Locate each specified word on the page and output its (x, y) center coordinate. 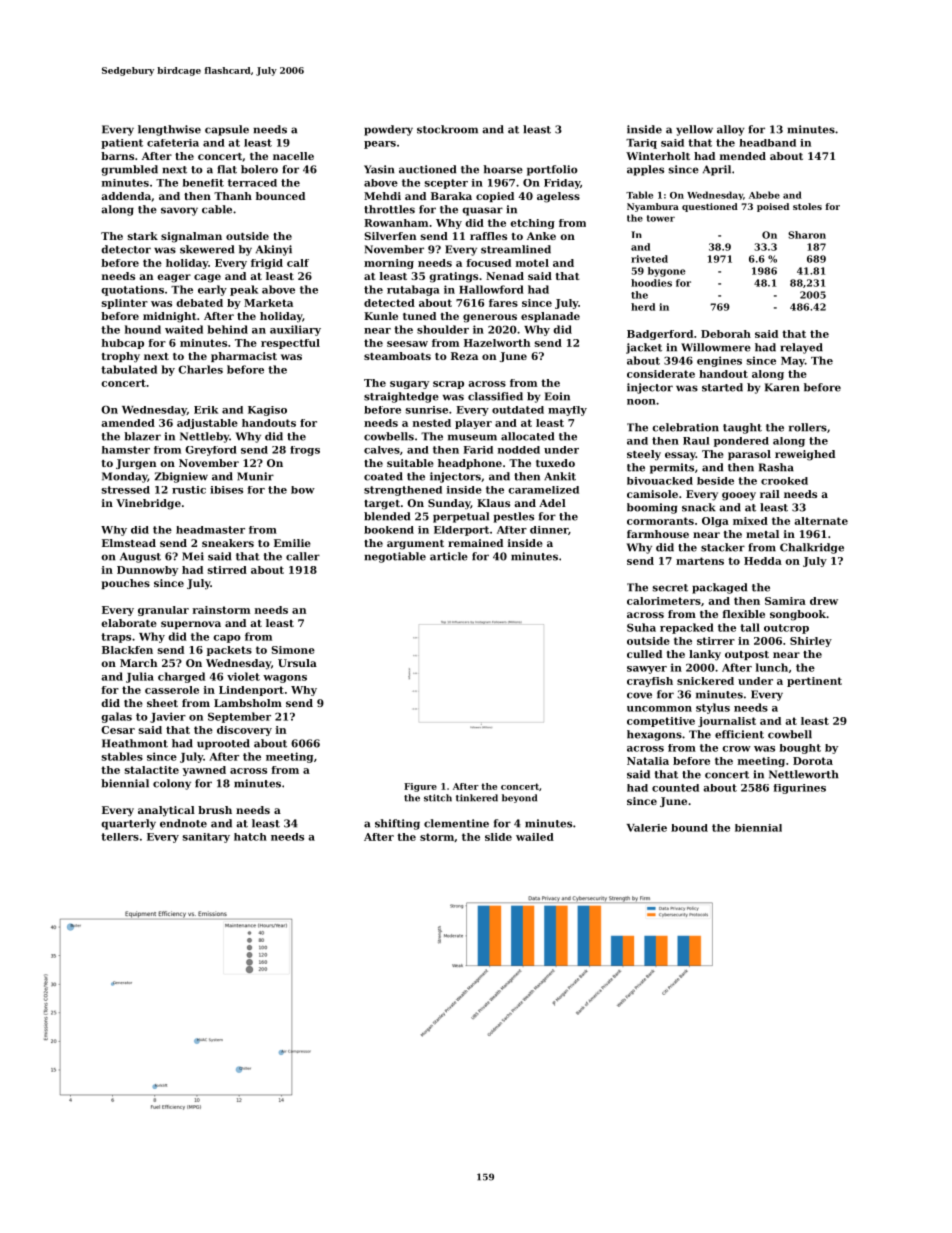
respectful (290, 344)
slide (498, 837)
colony (172, 784)
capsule (227, 130)
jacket (644, 348)
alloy (730, 130)
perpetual (461, 517)
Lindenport (251, 691)
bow (303, 490)
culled (644, 654)
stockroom (447, 129)
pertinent (814, 682)
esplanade (550, 317)
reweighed (805, 455)
